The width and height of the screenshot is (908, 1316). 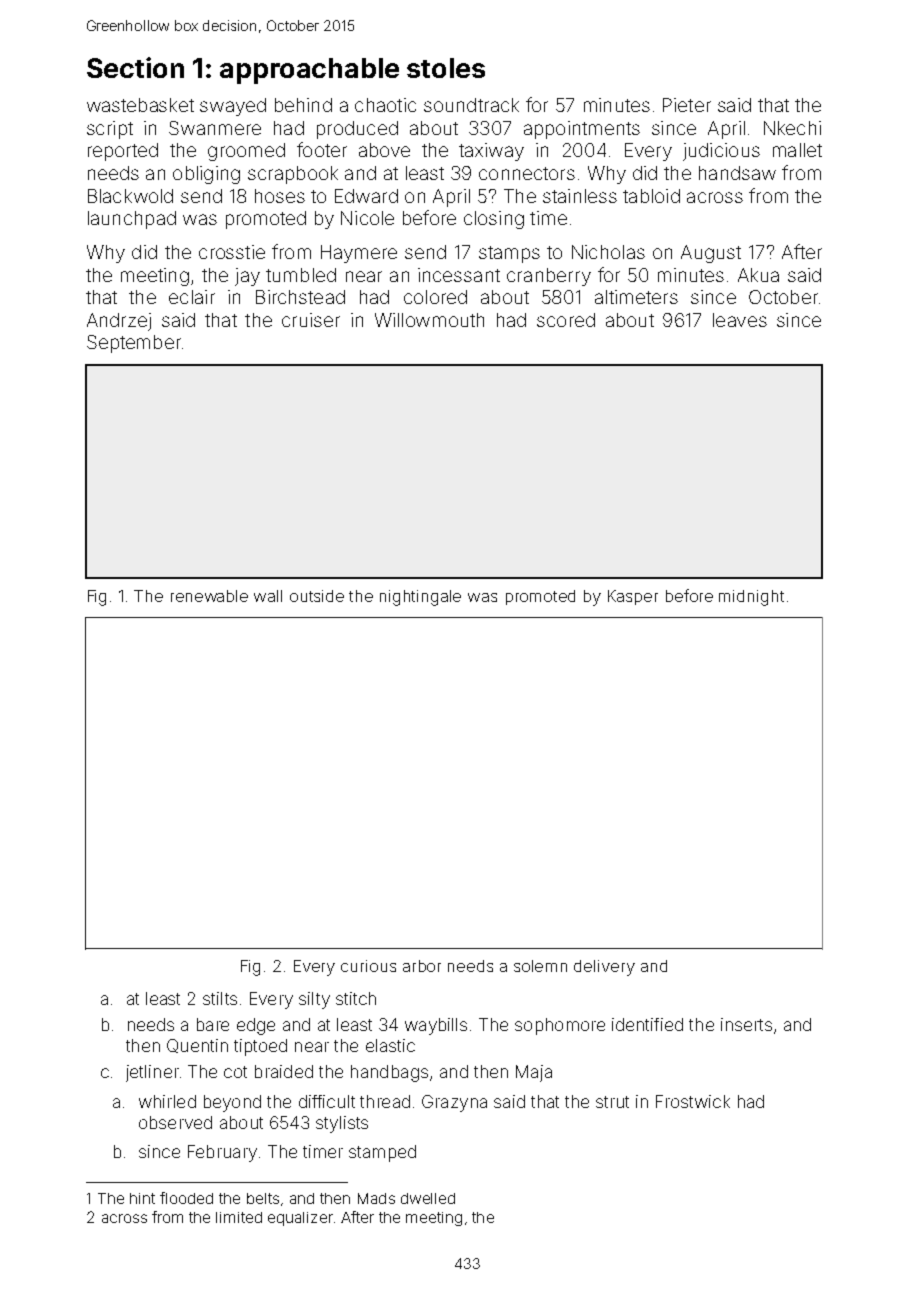 What do you see at coordinates (746, 1024) in the screenshot?
I see `inserts` at bounding box center [746, 1024].
